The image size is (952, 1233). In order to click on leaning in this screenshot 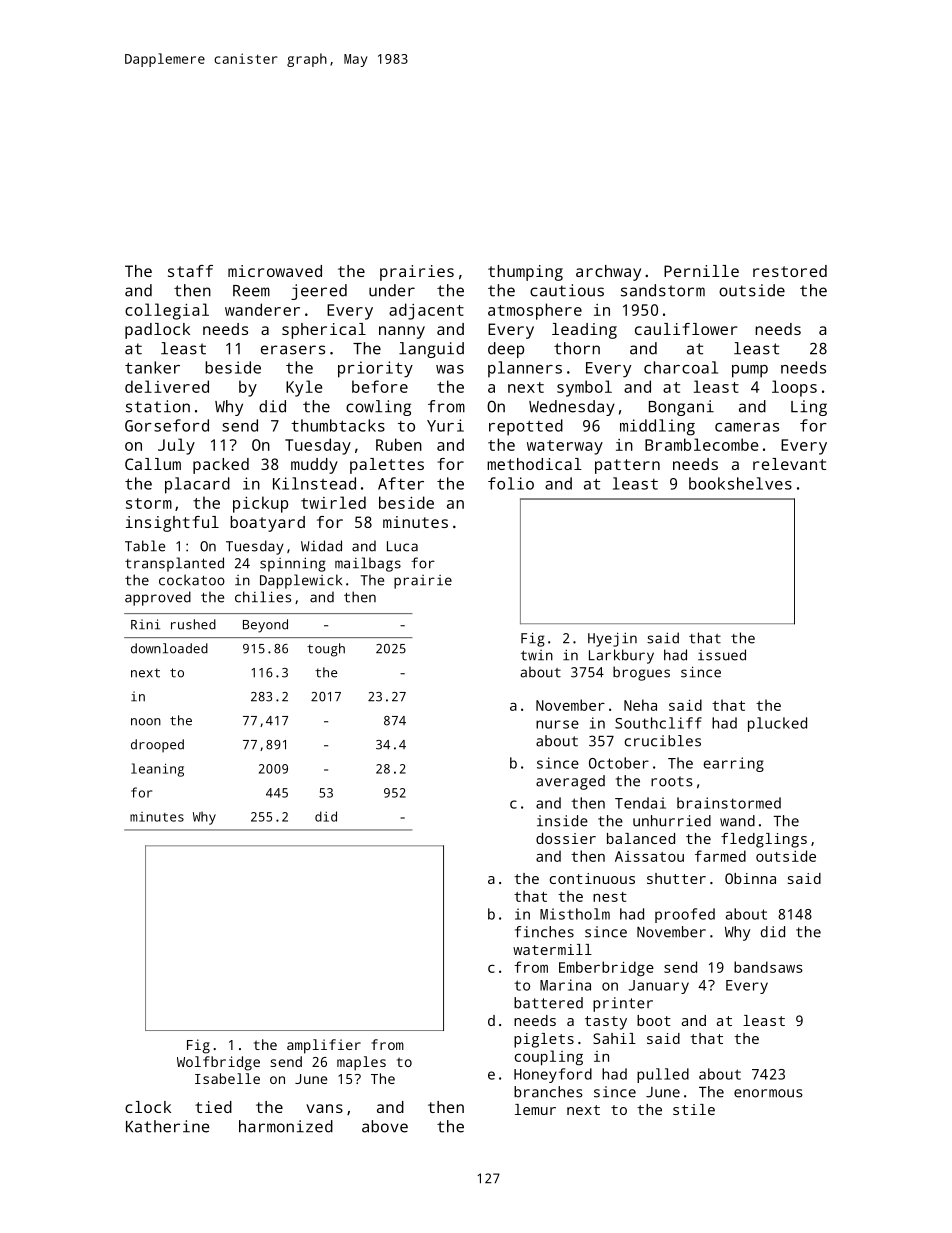, I will do `click(157, 770)`.
